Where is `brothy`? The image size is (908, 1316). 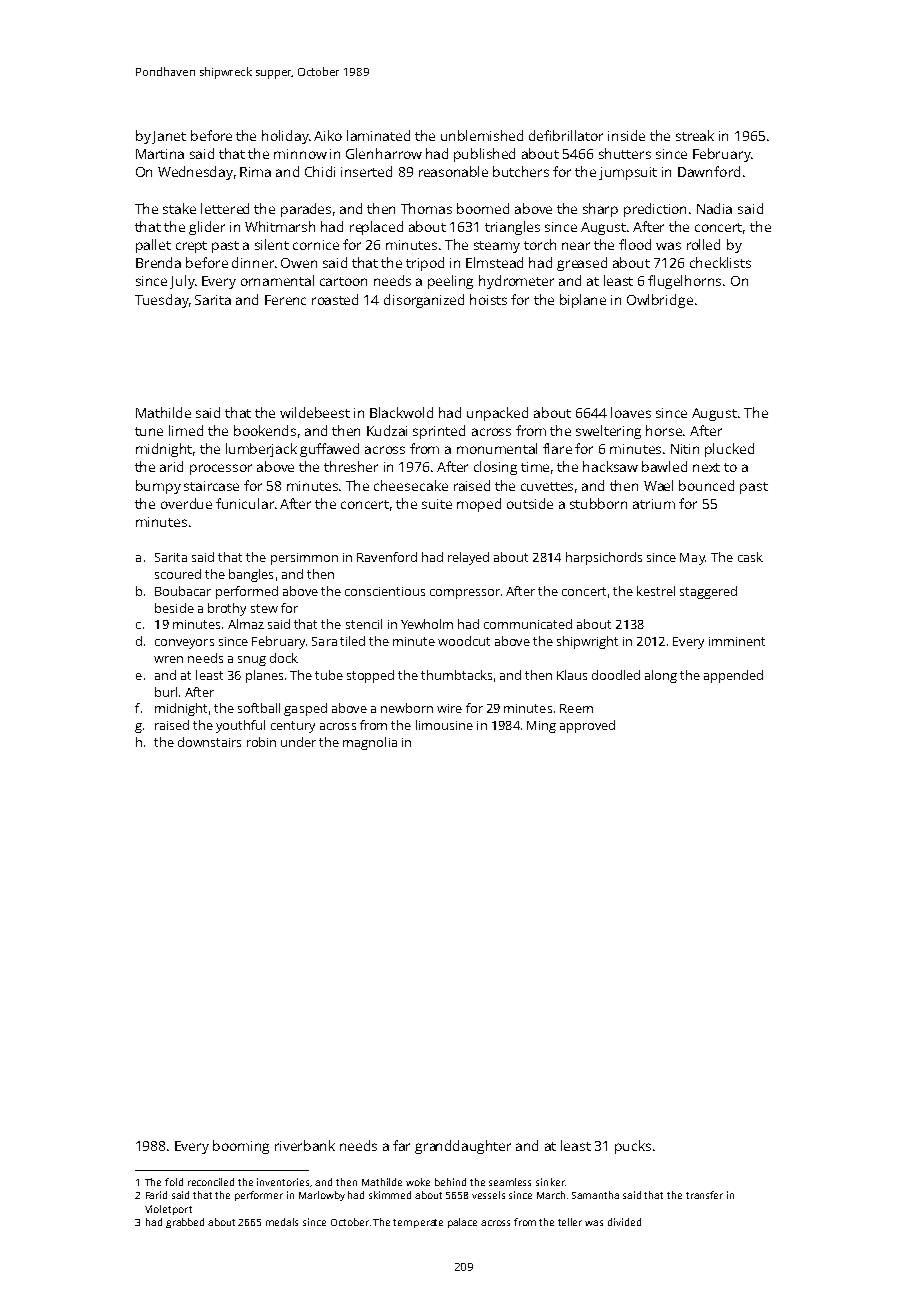 brothy is located at coordinates (227, 609).
